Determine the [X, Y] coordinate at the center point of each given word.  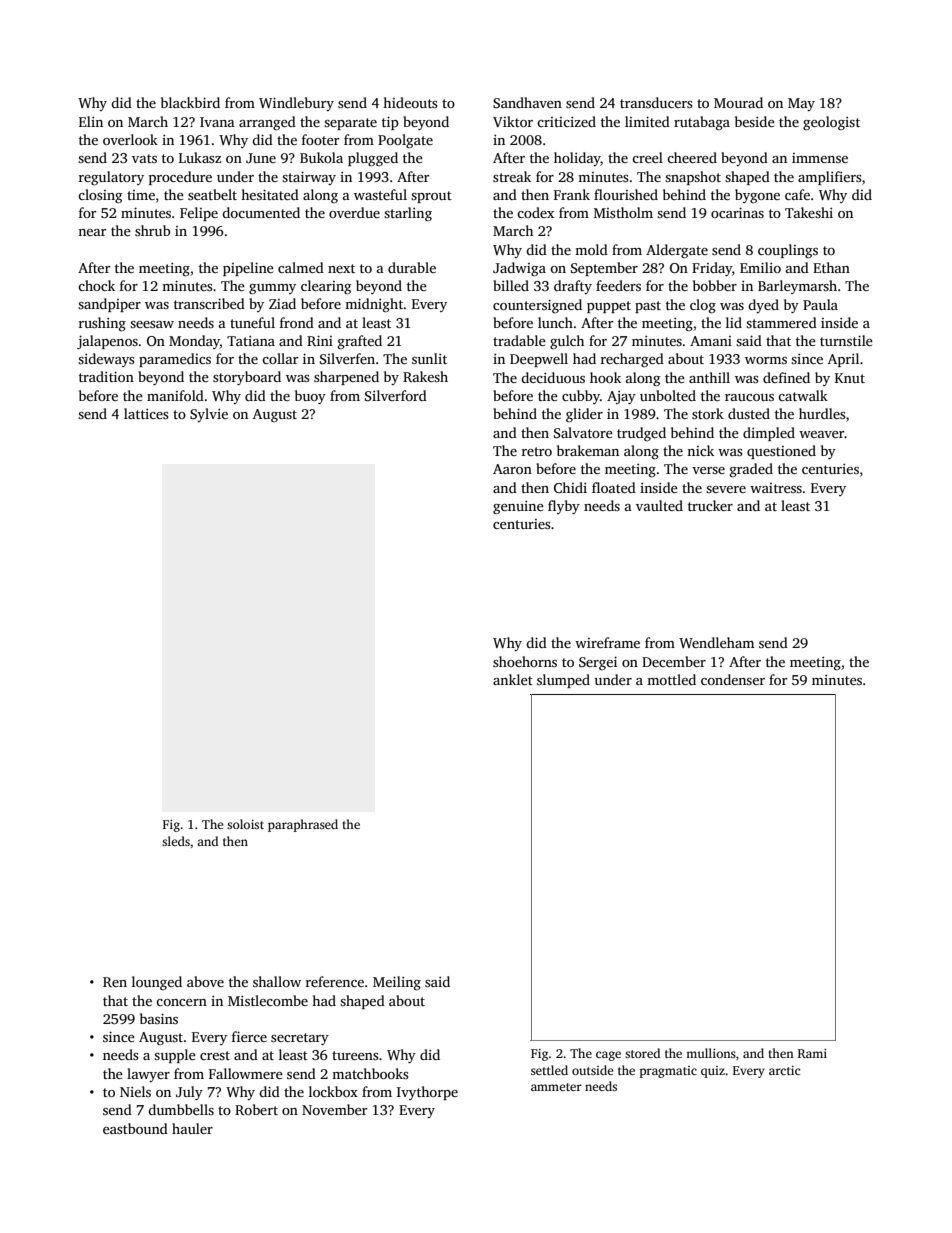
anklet [513, 679]
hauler [192, 1128]
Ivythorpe [427, 1093]
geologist [831, 123]
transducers [656, 102]
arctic [784, 1070]
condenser [733, 679]
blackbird [190, 102]
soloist [245, 824]
